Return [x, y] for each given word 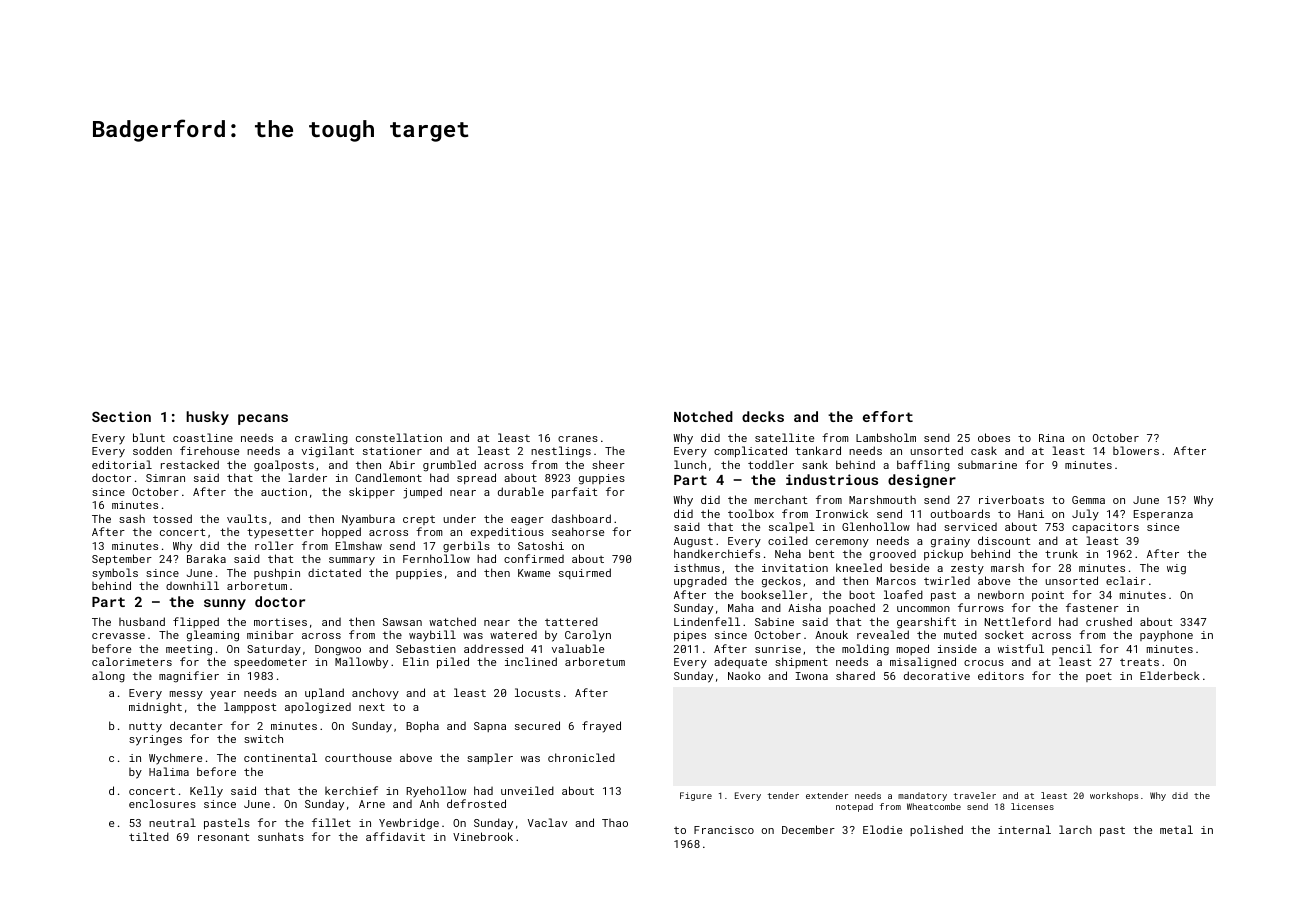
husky [207, 418]
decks [763, 416]
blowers [1136, 450]
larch [1075, 829]
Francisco [724, 830]
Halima [169, 771]
